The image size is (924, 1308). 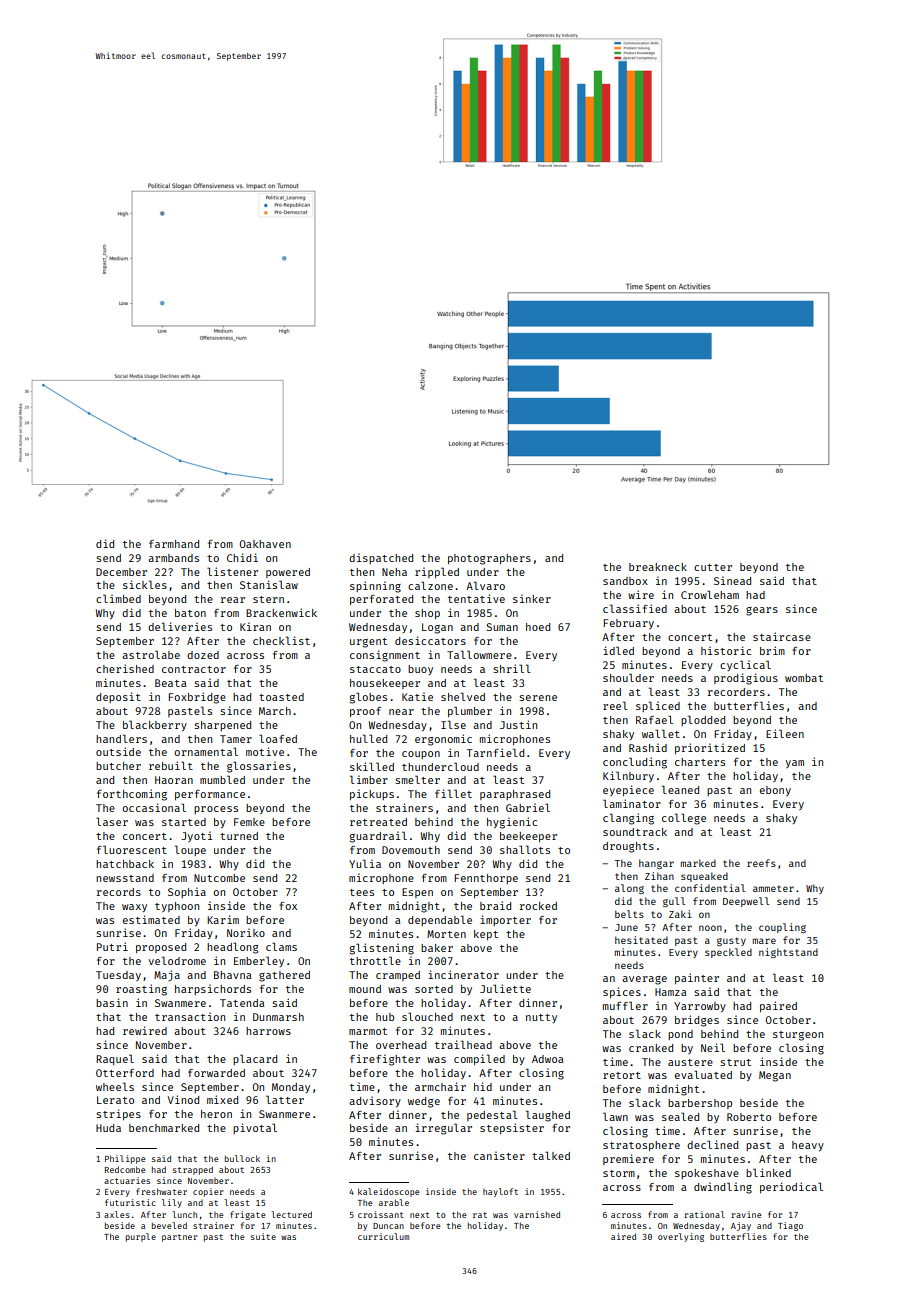 What do you see at coordinates (268, 599) in the image?
I see `stern` at bounding box center [268, 599].
